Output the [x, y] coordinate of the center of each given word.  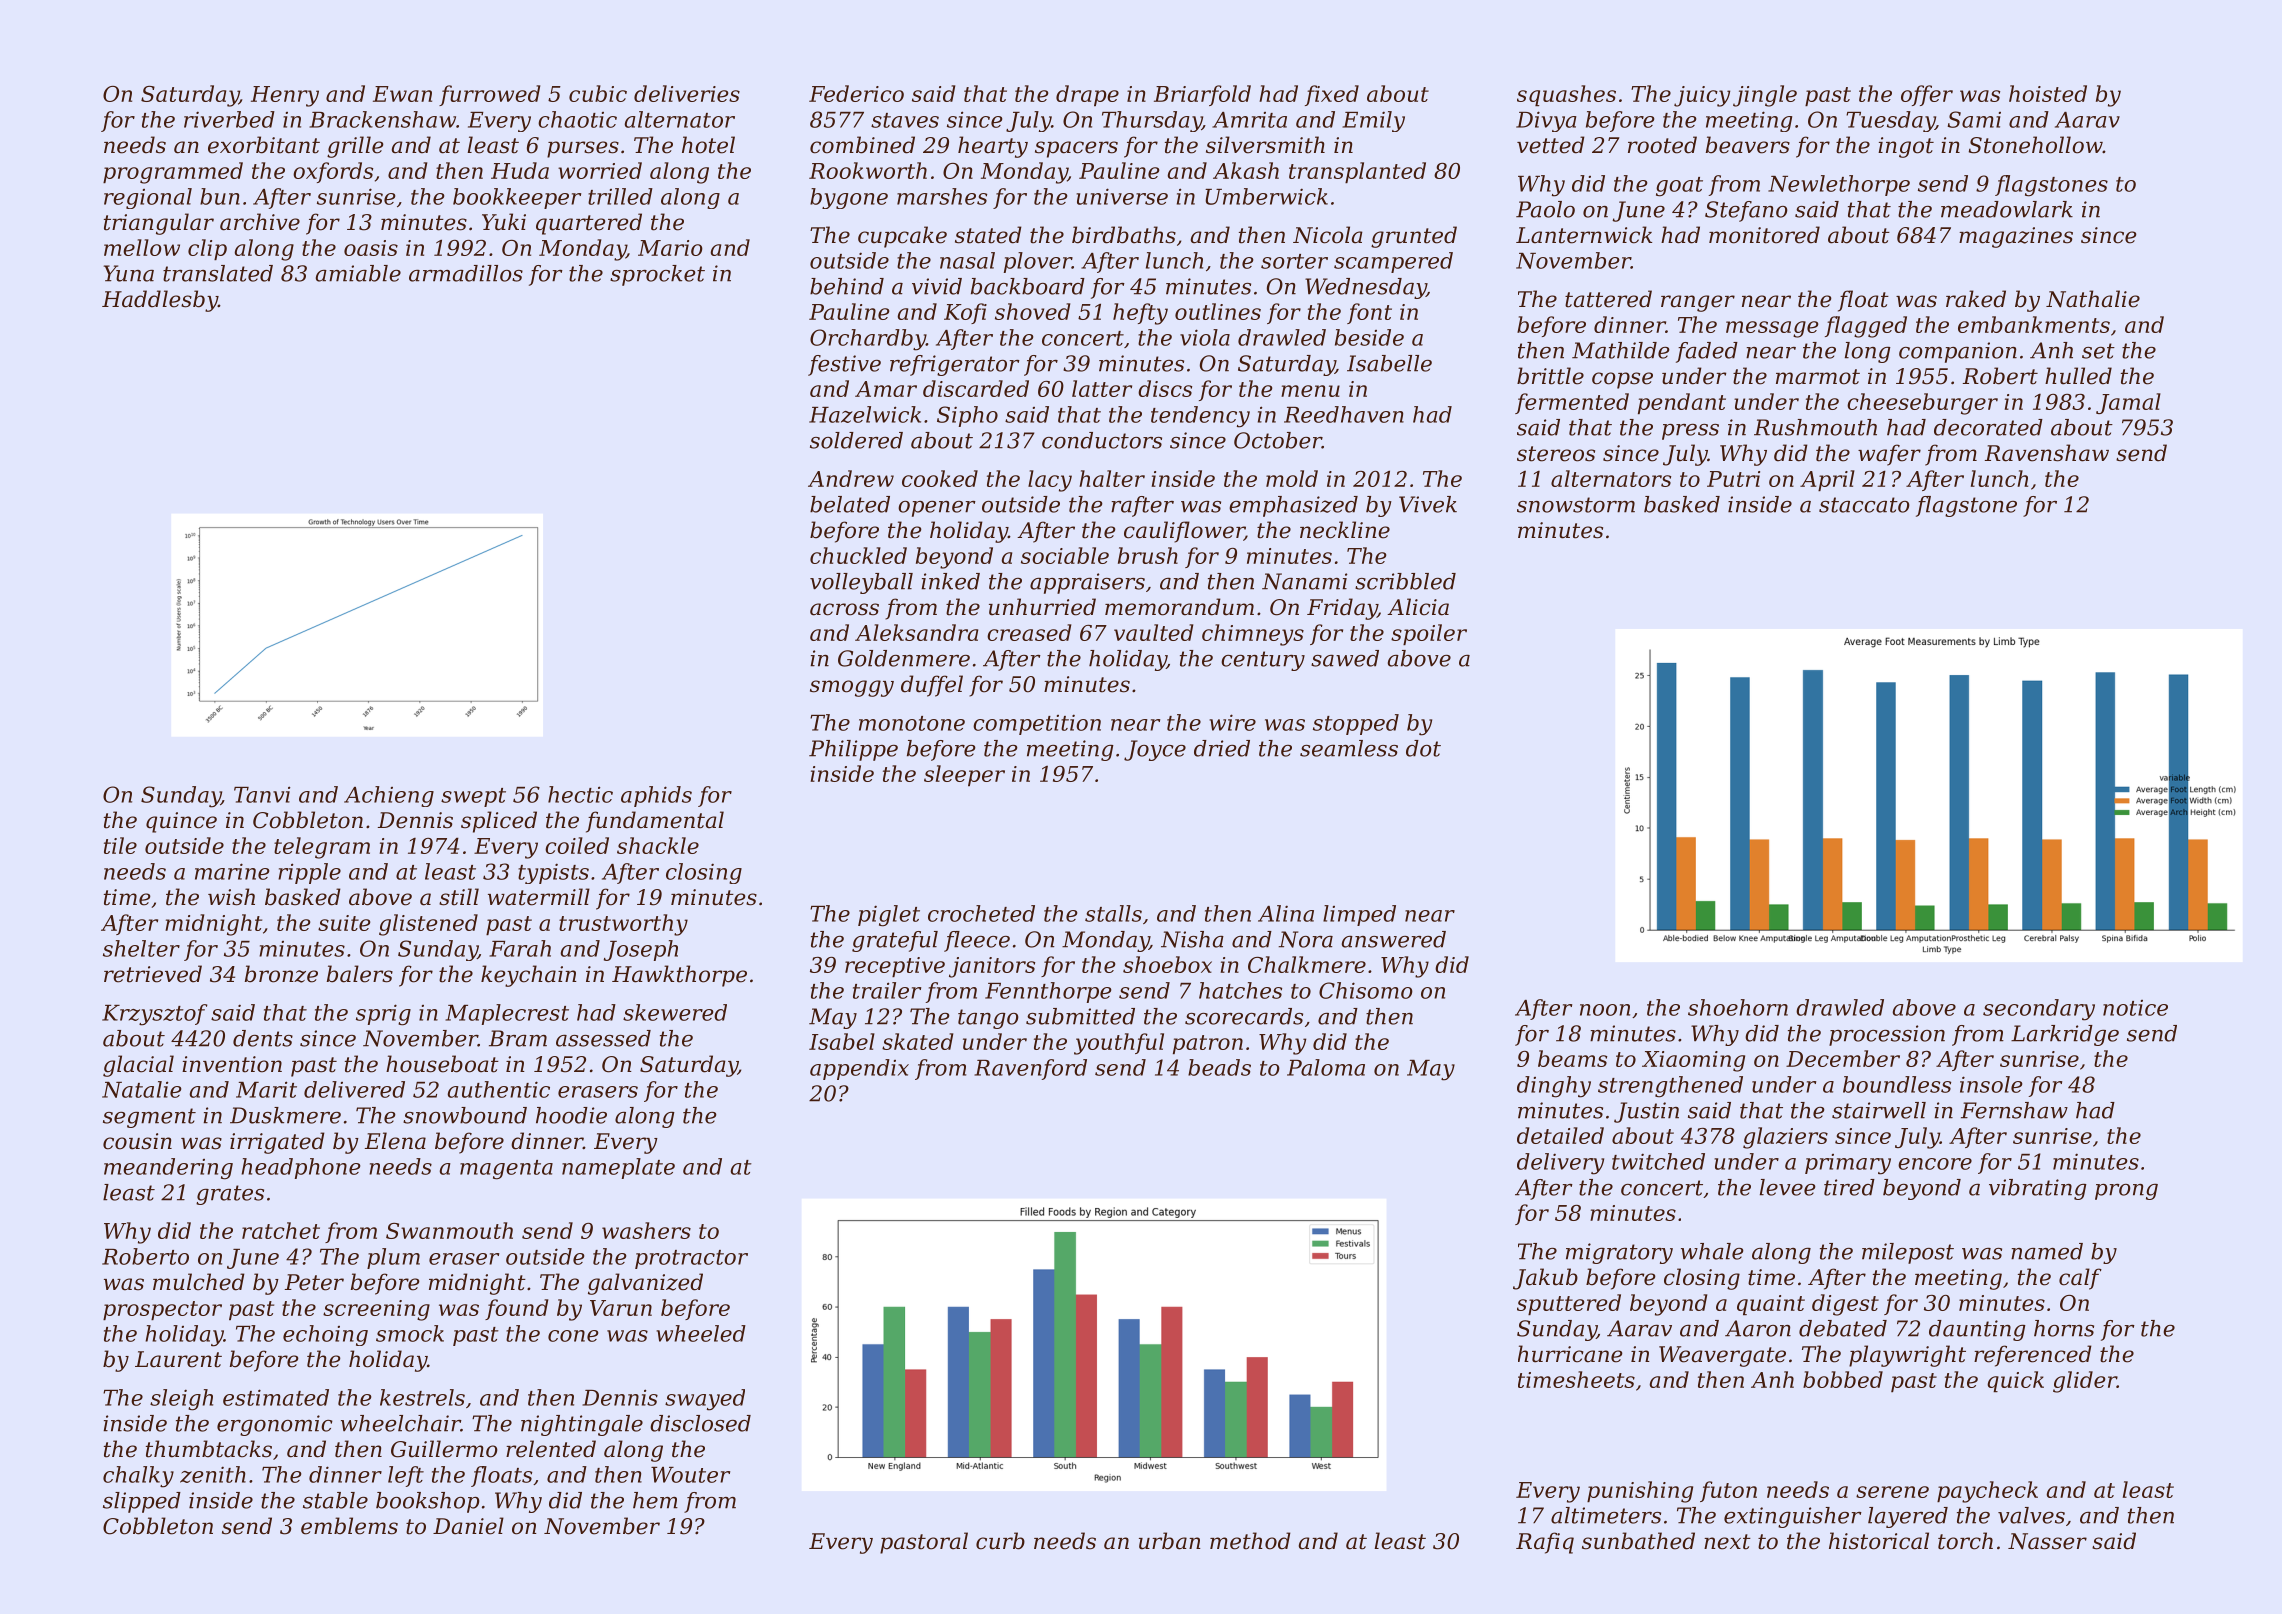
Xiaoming [1693, 1061]
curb [1000, 1541]
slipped [142, 1502]
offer [1927, 95]
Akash [1246, 170]
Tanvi [262, 794]
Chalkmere [1307, 964]
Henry [285, 96]
